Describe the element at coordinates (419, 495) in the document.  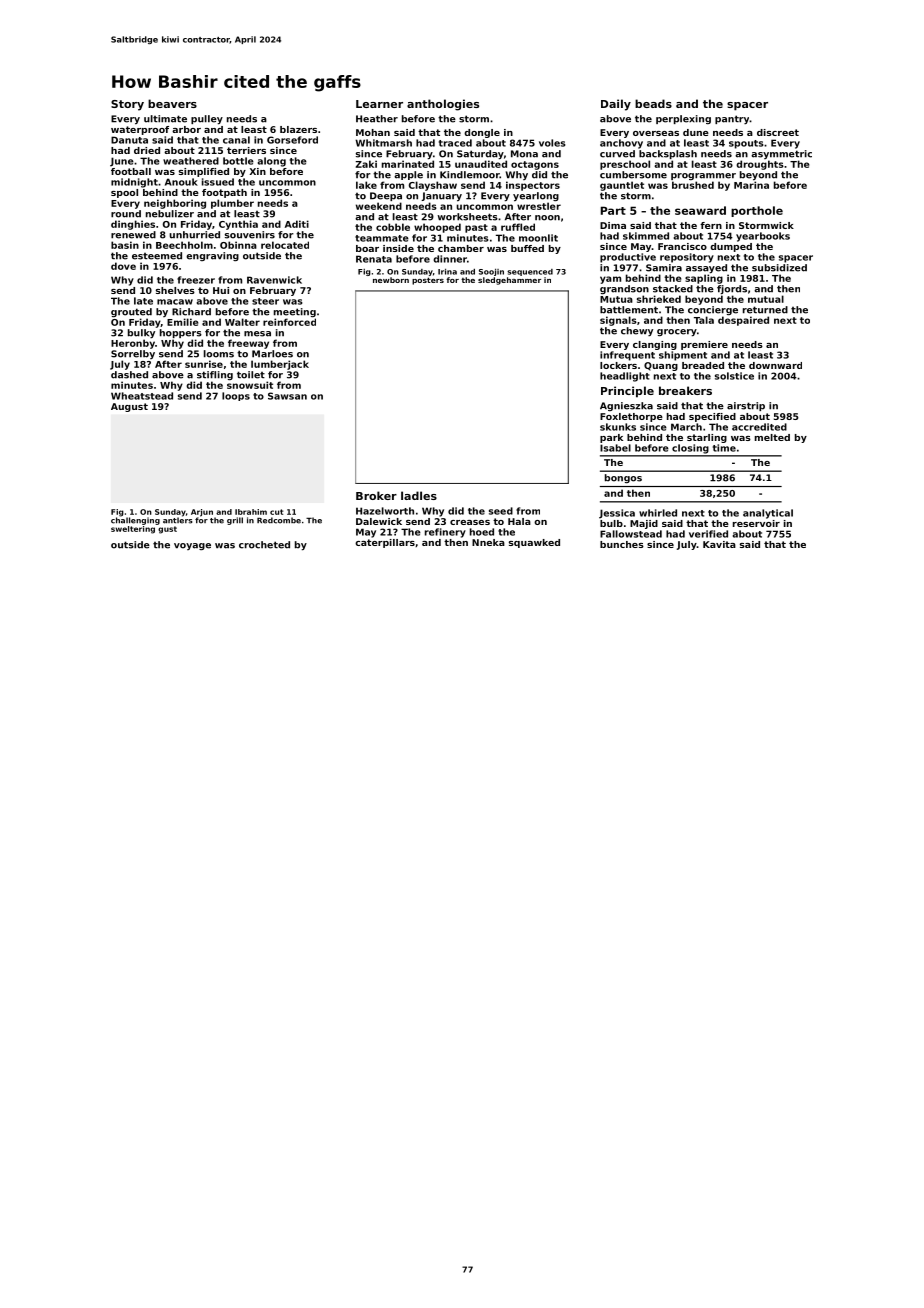
I see `ladles` at that location.
